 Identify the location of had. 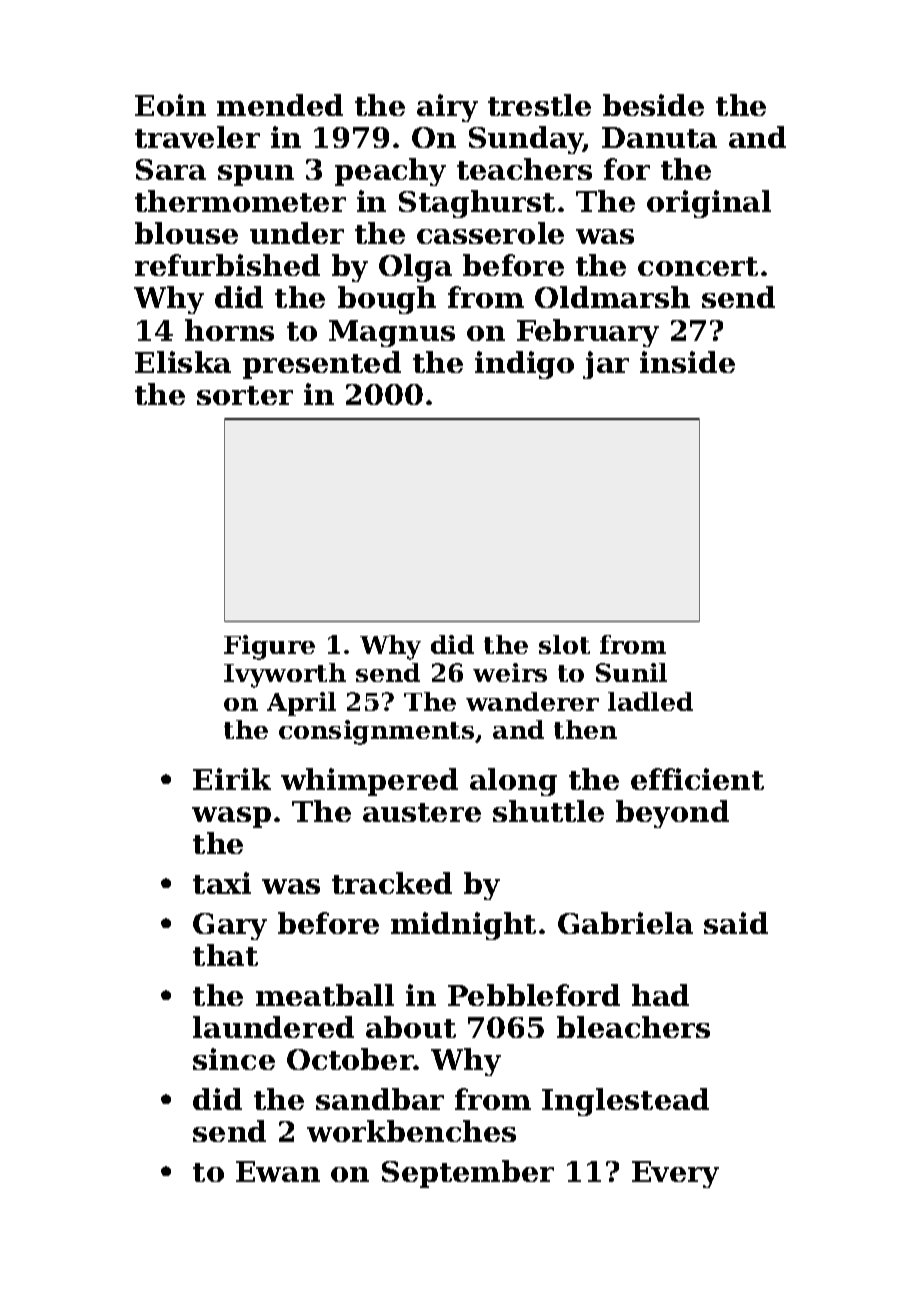
(660, 995).
